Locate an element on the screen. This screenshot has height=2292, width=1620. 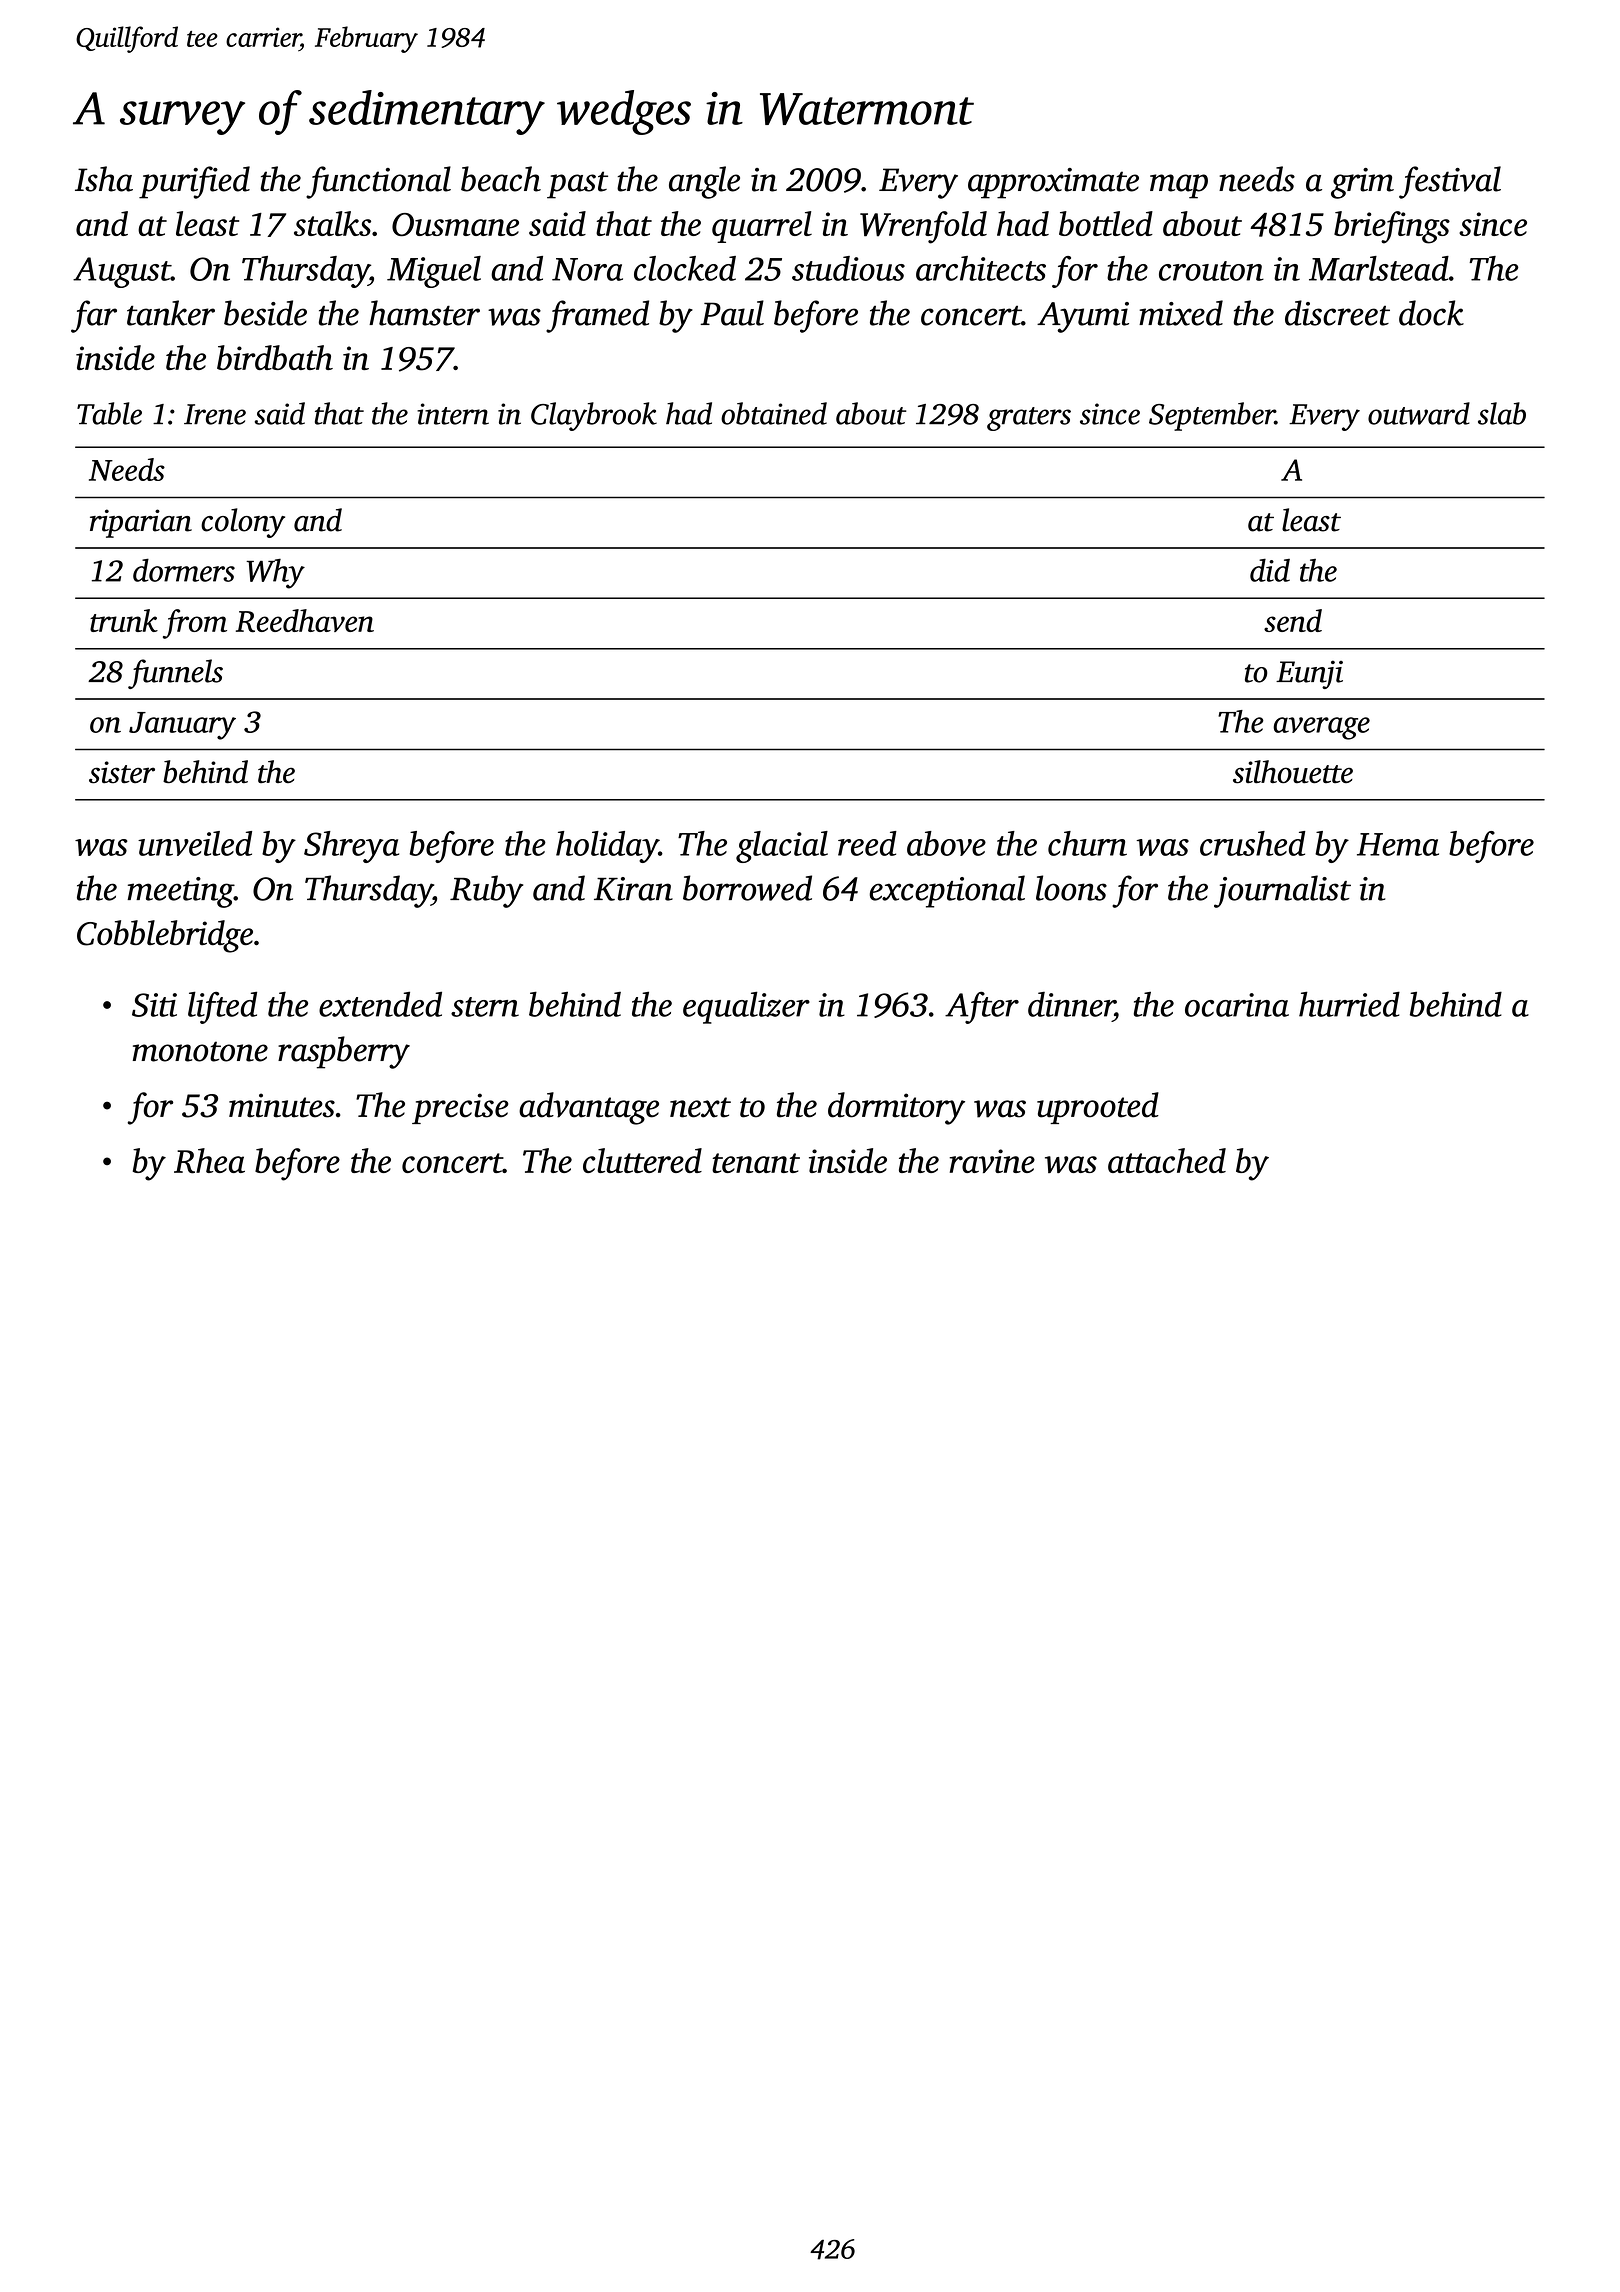
intern is located at coordinates (453, 414).
